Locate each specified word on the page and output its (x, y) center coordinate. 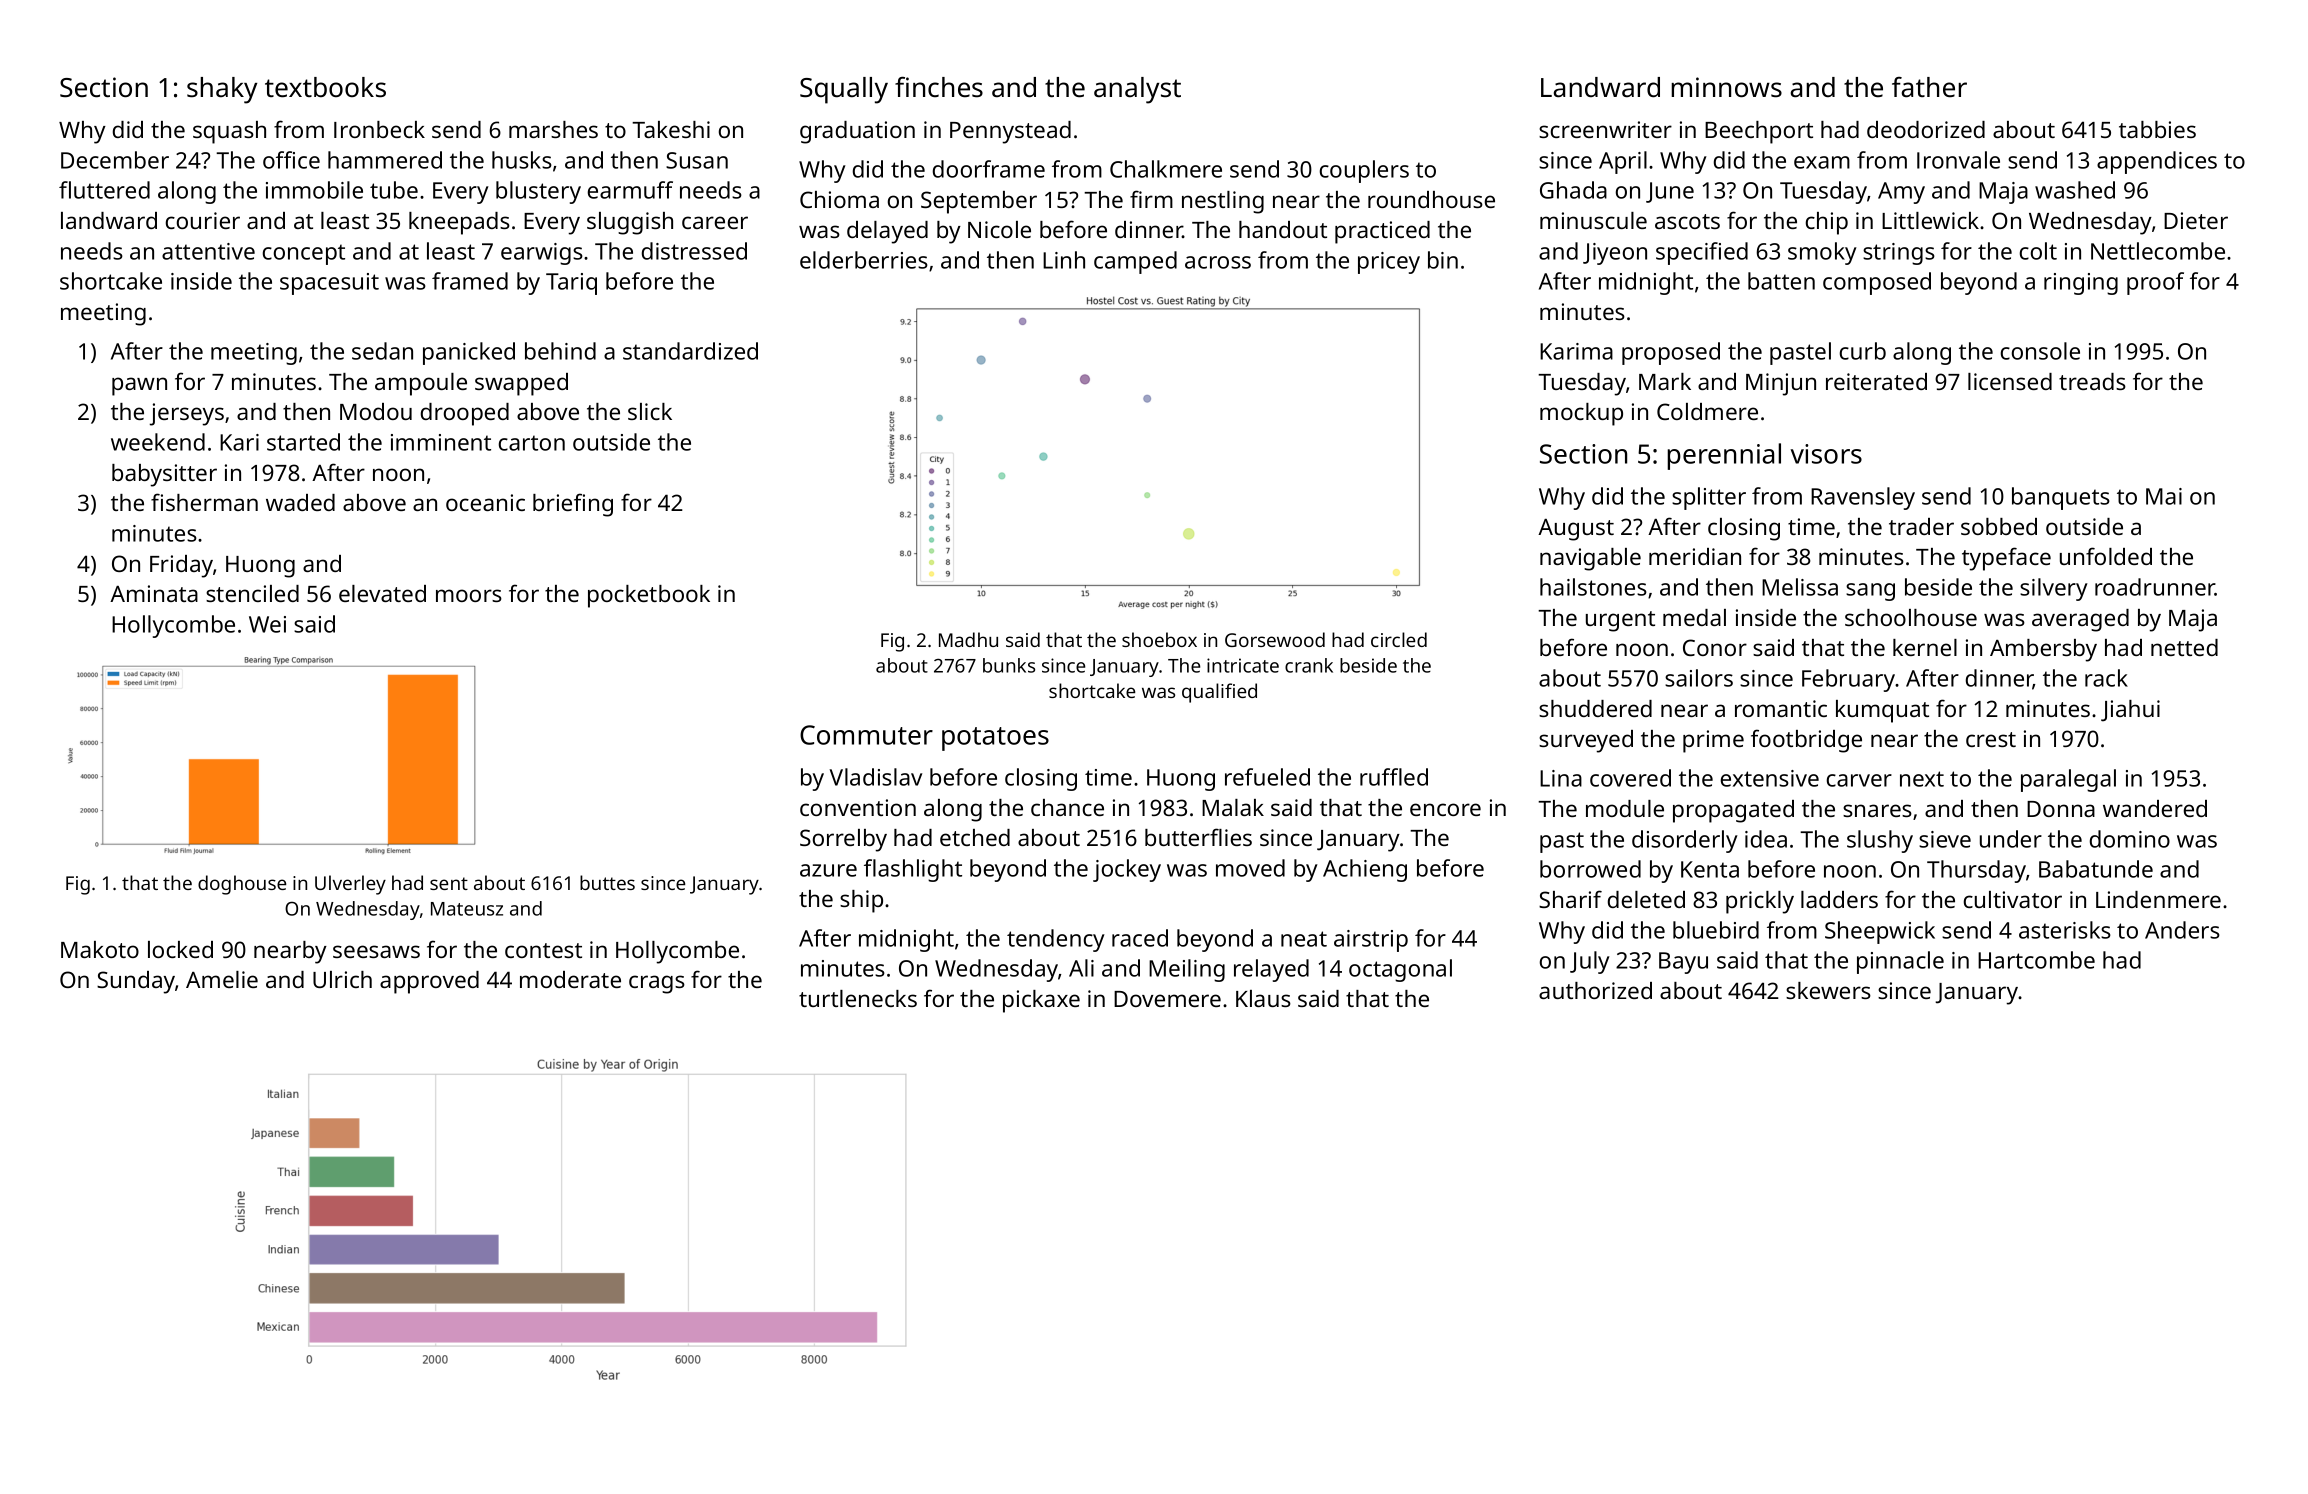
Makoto (100, 949)
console (2040, 351)
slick (650, 411)
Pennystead (1010, 132)
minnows (1726, 87)
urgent (1620, 621)
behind (560, 351)
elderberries (864, 260)
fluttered (104, 190)
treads (2092, 381)
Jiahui (2130, 711)
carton (532, 443)
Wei (267, 624)
